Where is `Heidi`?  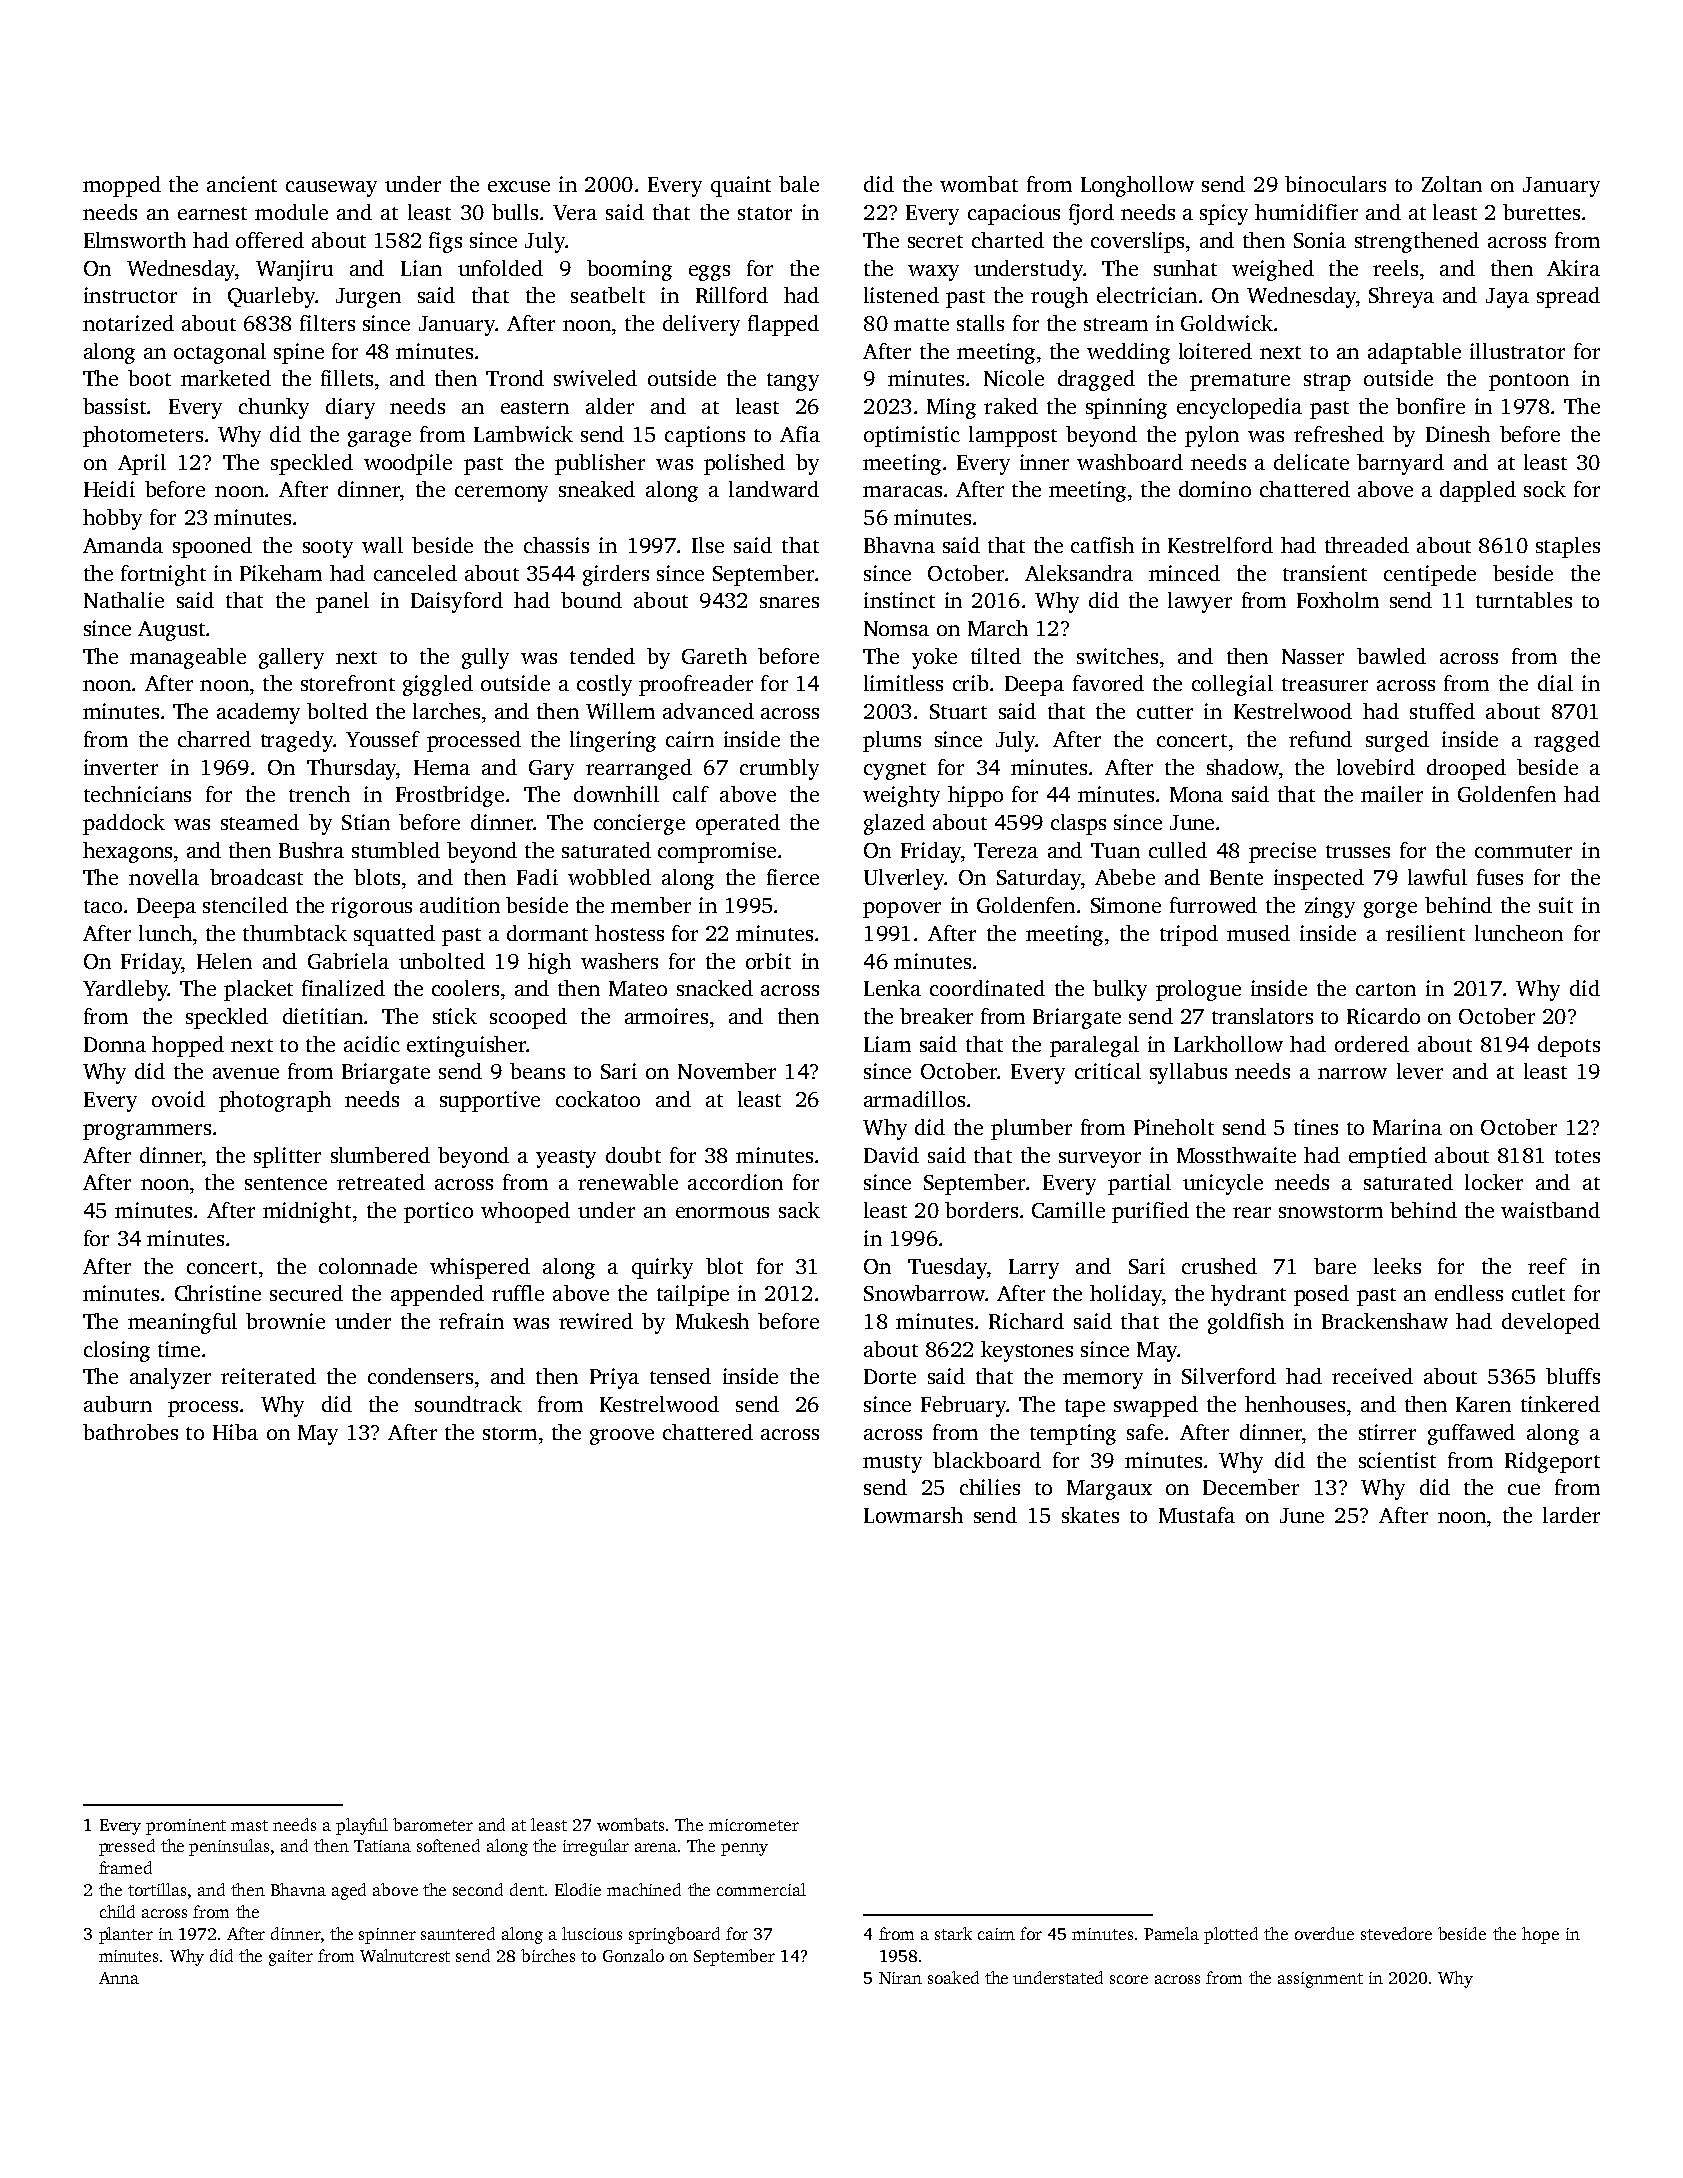 Heidi is located at coordinates (109, 489).
